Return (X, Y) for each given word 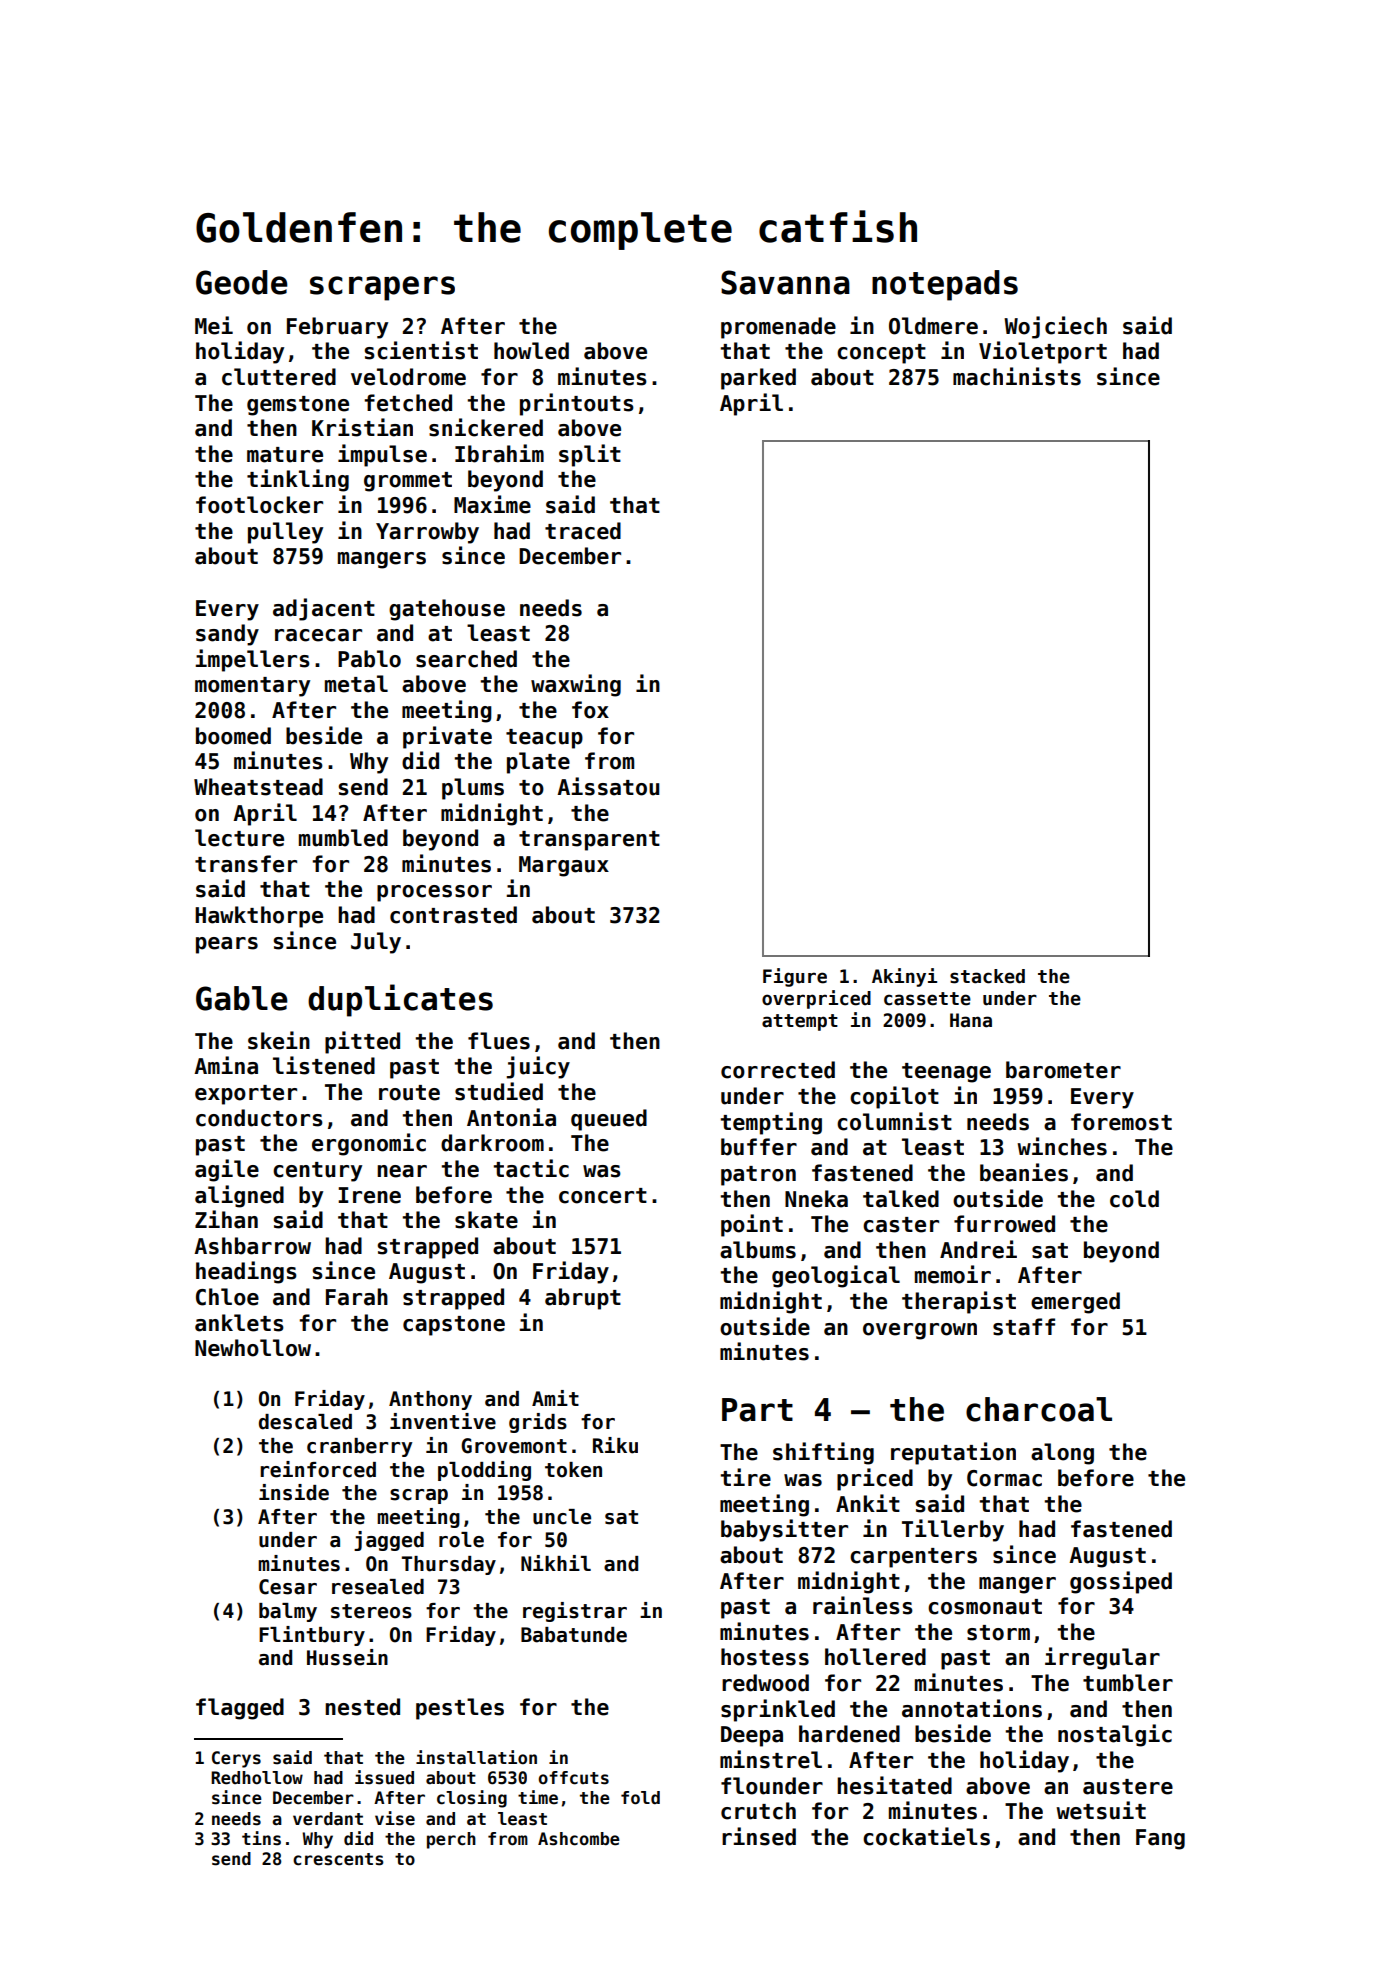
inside (294, 1492)
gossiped (1121, 1582)
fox (590, 710)
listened (324, 1065)
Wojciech (1055, 327)
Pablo (369, 659)
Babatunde (574, 1635)
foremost (1121, 1122)
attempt (800, 1022)
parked (758, 379)
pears (227, 945)
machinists (1017, 376)
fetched (408, 403)
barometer (1063, 1070)
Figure (795, 977)
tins (261, 1838)
